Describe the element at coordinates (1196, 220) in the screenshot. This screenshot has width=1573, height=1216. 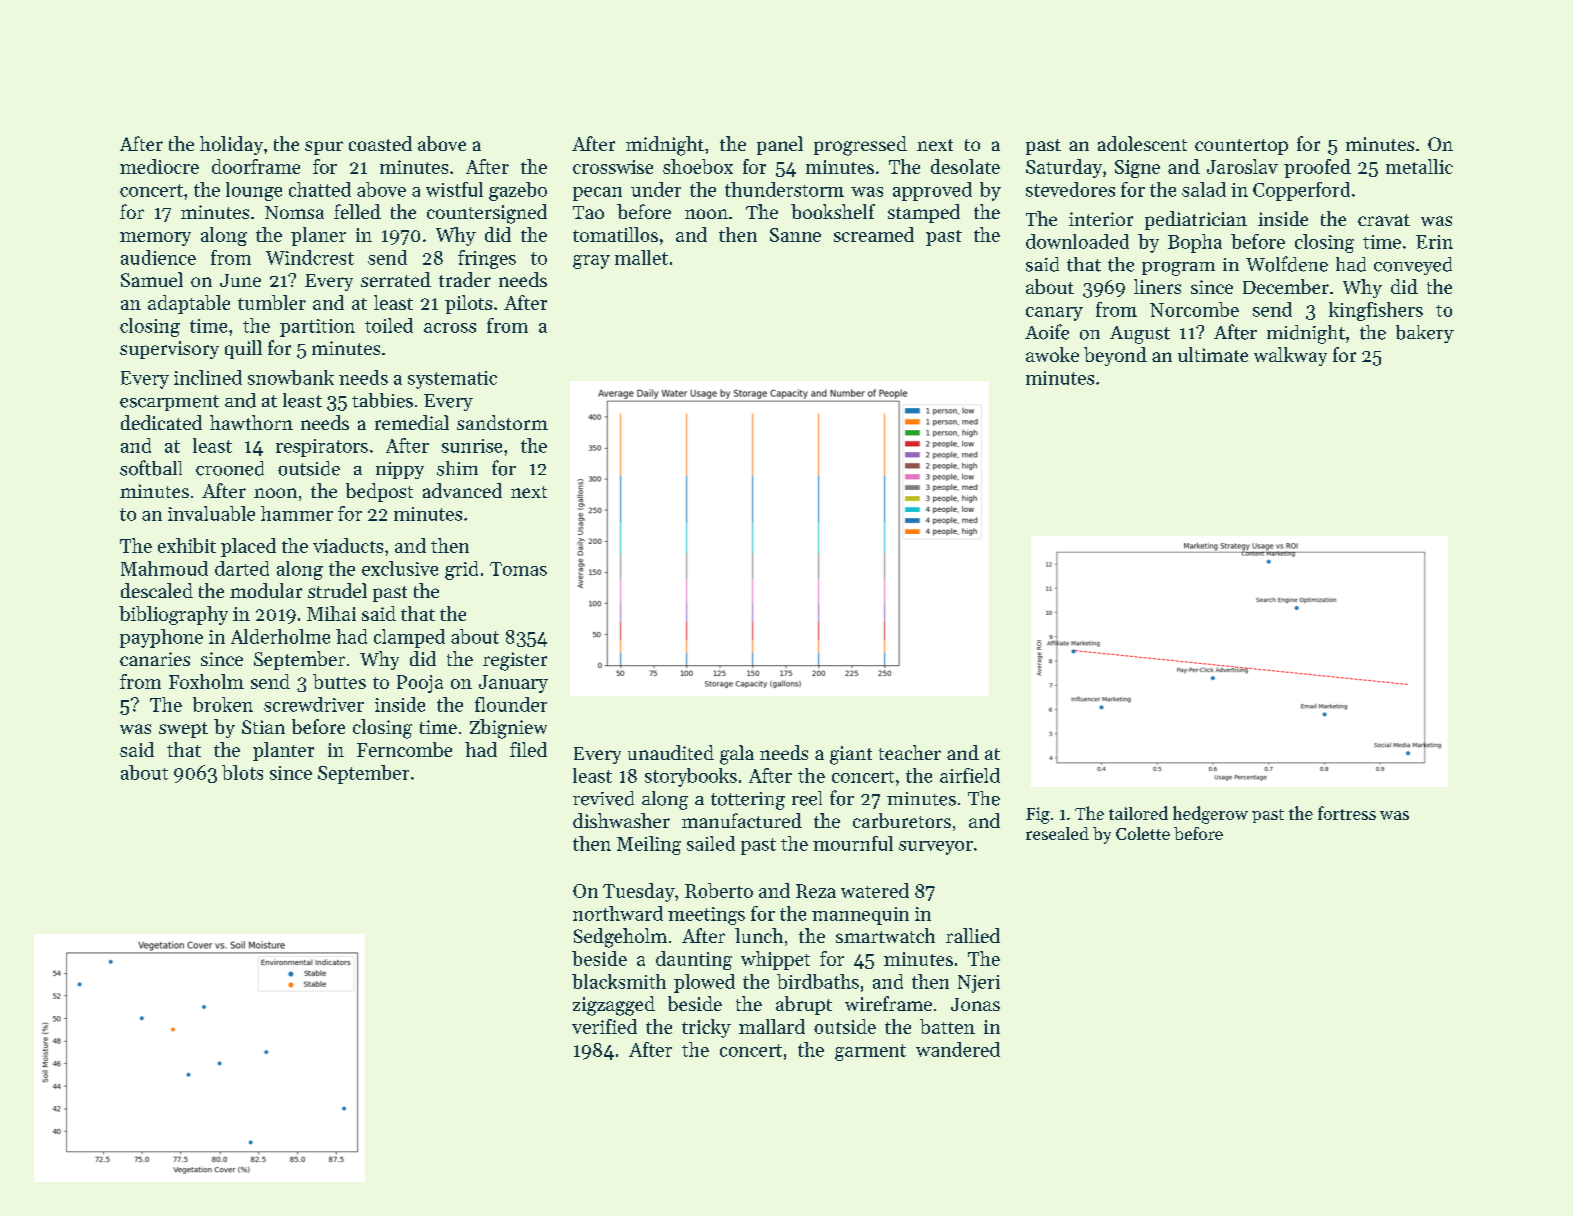
I see `pediatrician` at that location.
